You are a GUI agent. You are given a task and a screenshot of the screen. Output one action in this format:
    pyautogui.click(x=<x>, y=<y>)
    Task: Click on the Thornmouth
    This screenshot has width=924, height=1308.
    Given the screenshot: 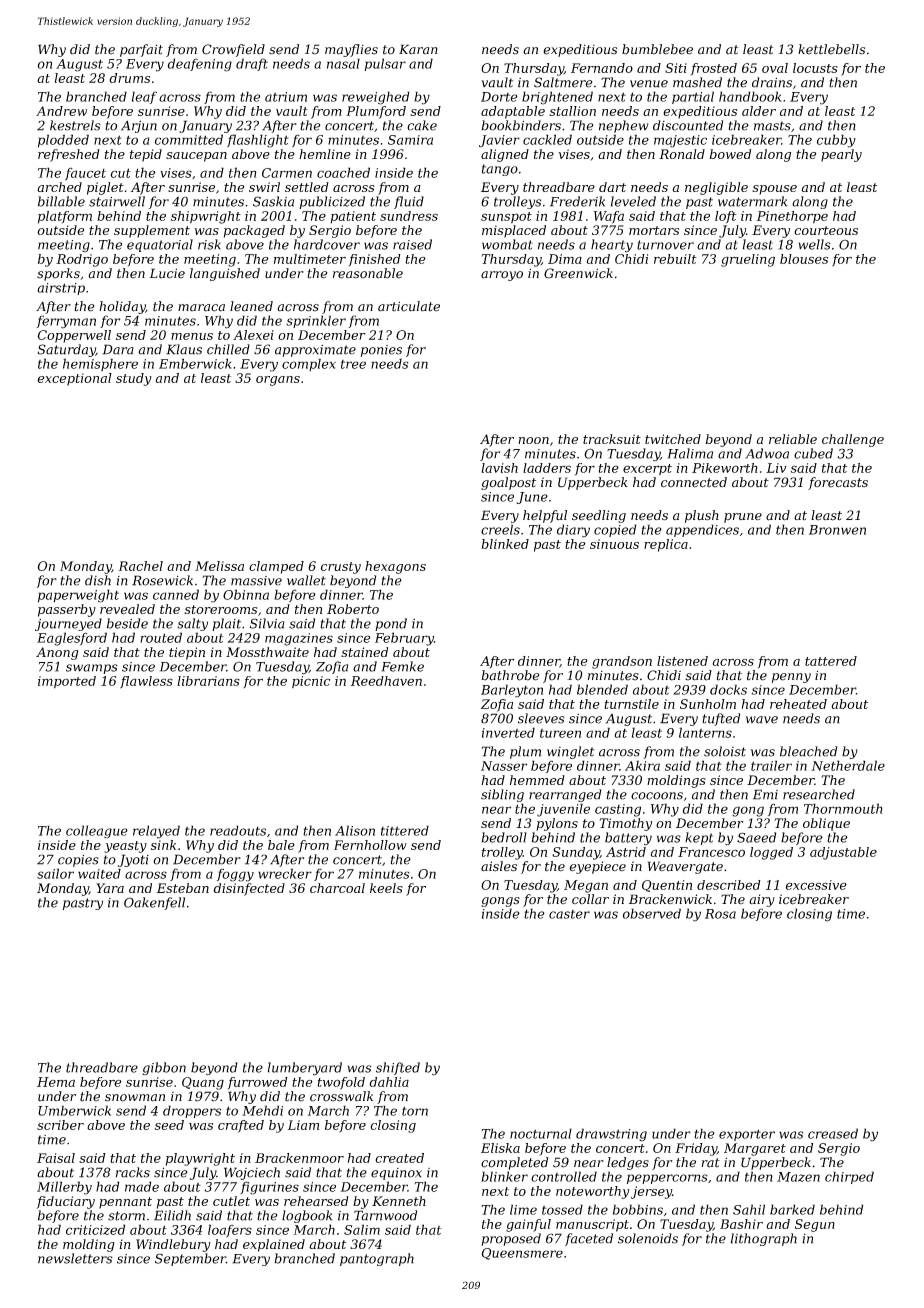 What is the action you would take?
    pyautogui.click(x=843, y=808)
